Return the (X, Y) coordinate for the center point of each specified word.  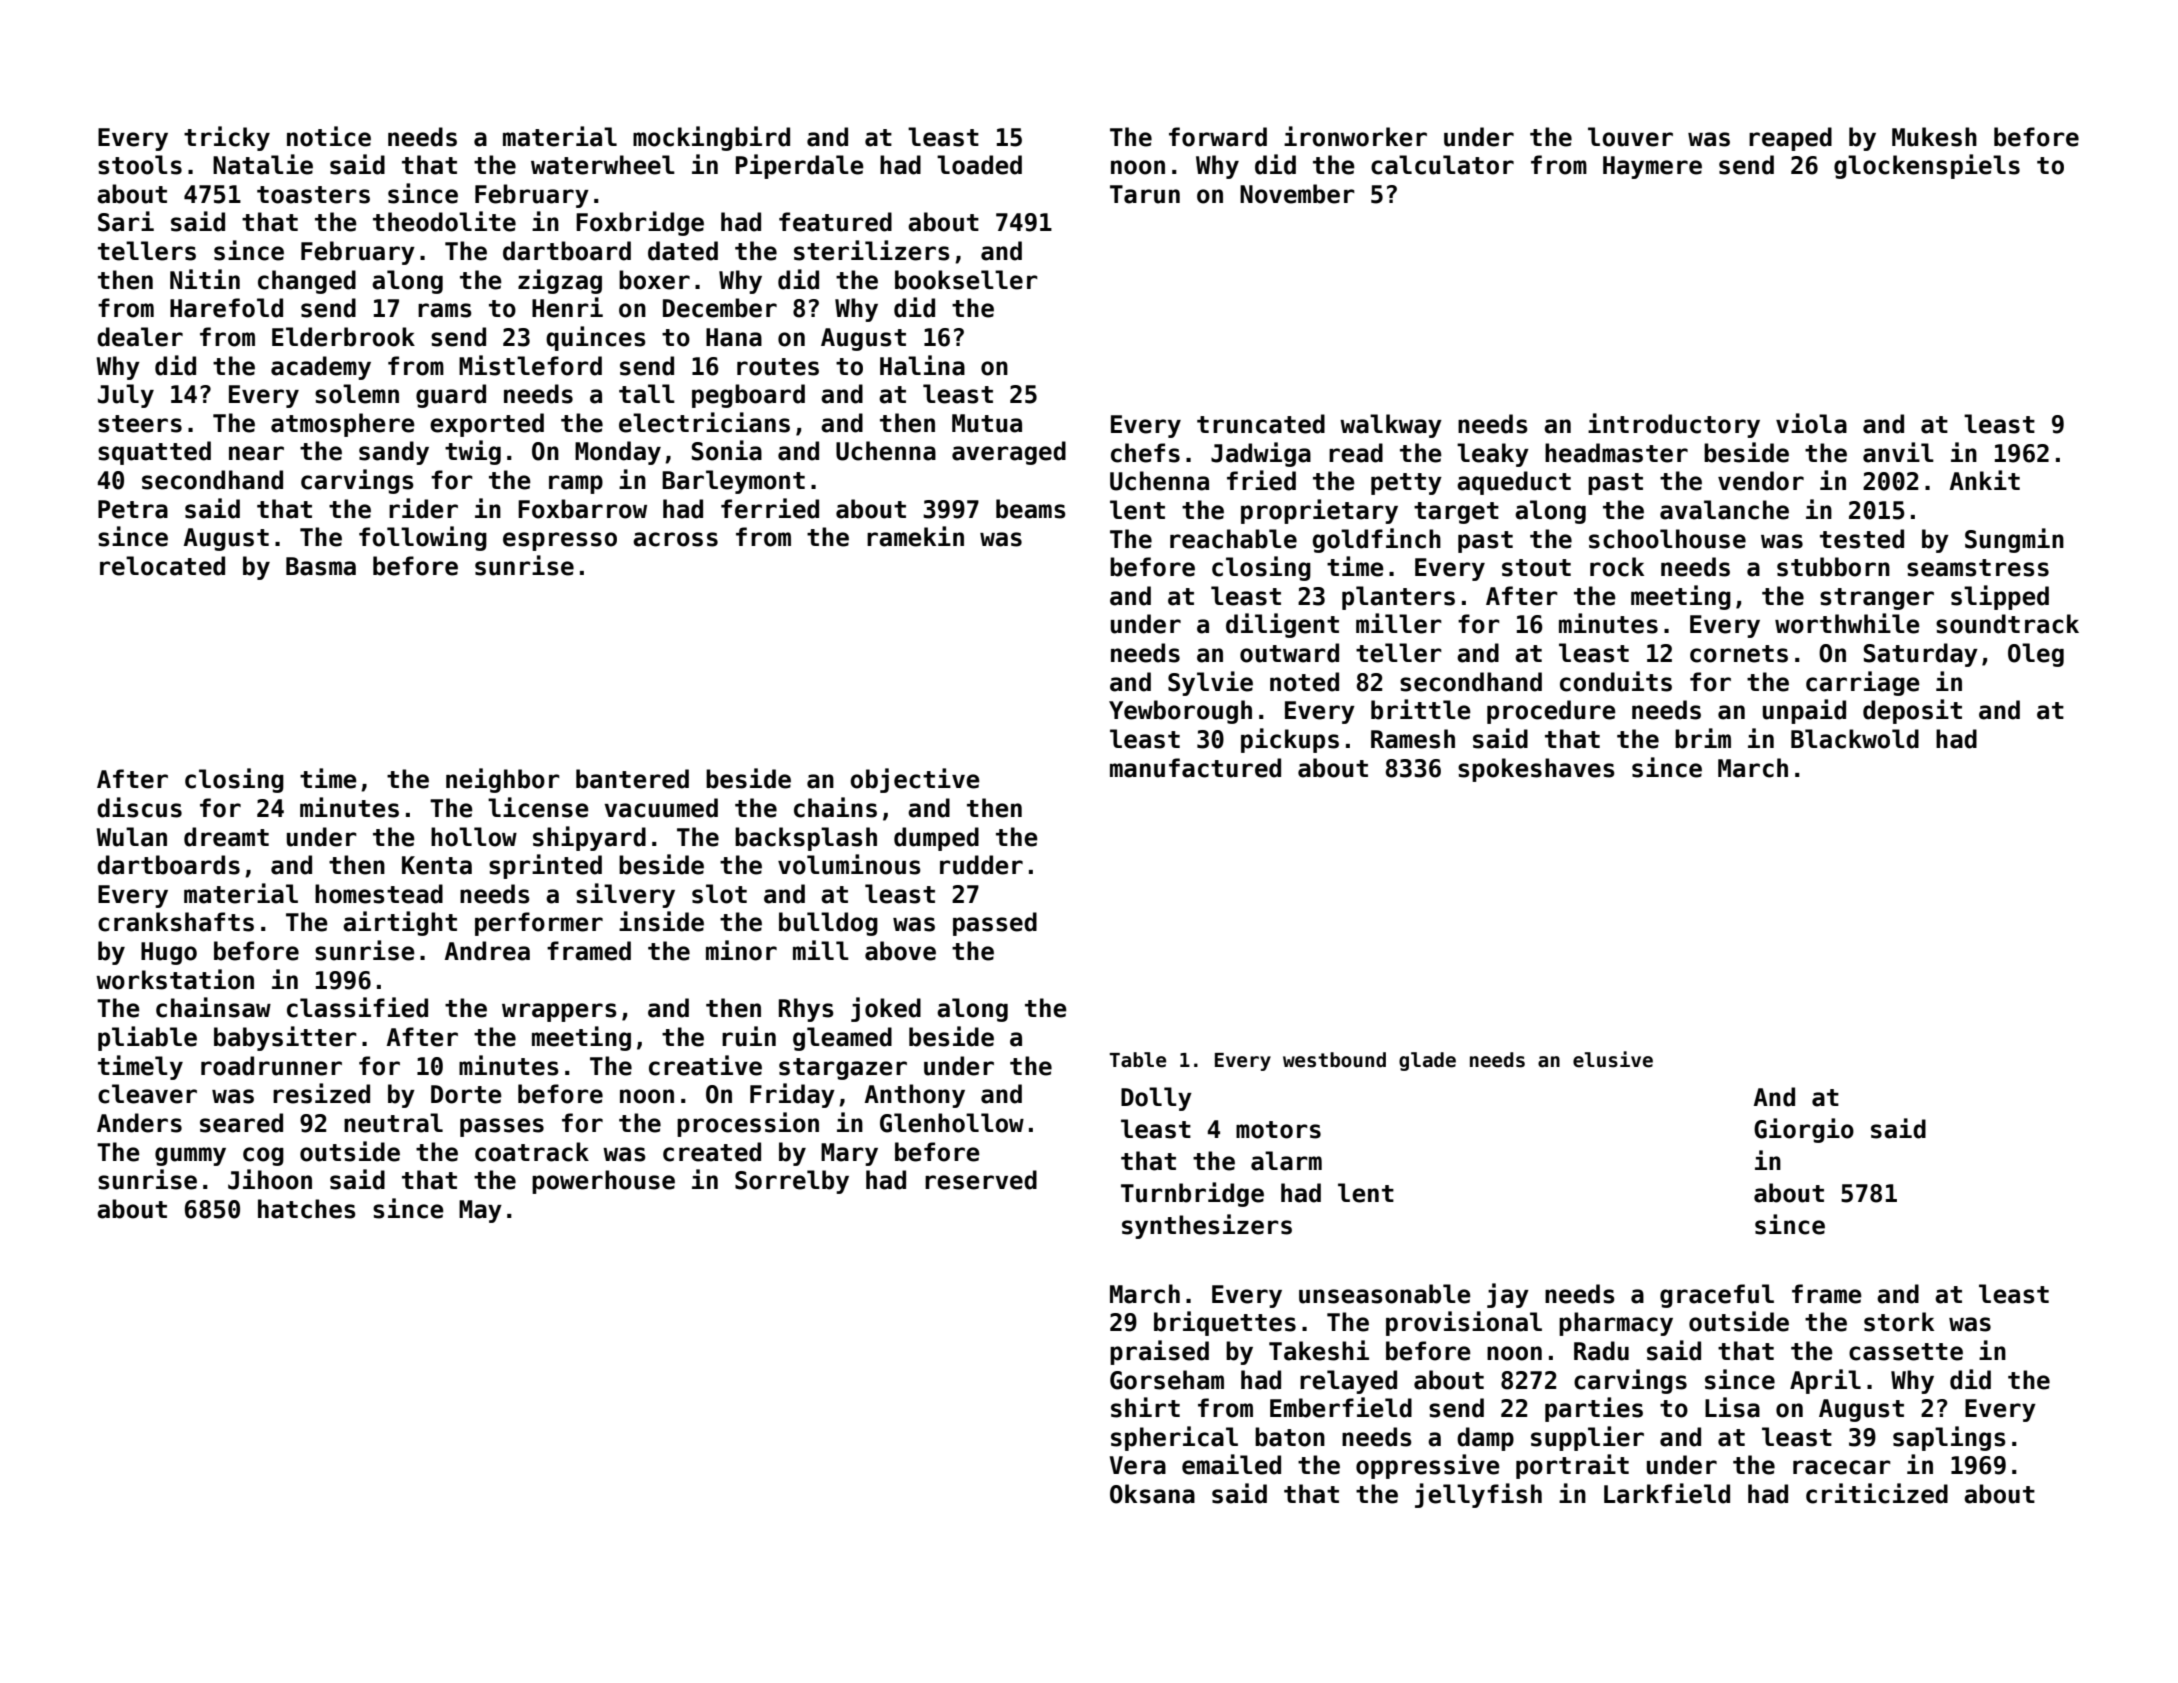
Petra (133, 509)
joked (886, 1009)
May (480, 1211)
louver (1630, 137)
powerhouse (603, 1182)
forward (1218, 137)
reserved (981, 1180)
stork (1899, 1322)
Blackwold (1855, 739)
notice (329, 136)
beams (1031, 509)
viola (1811, 423)
